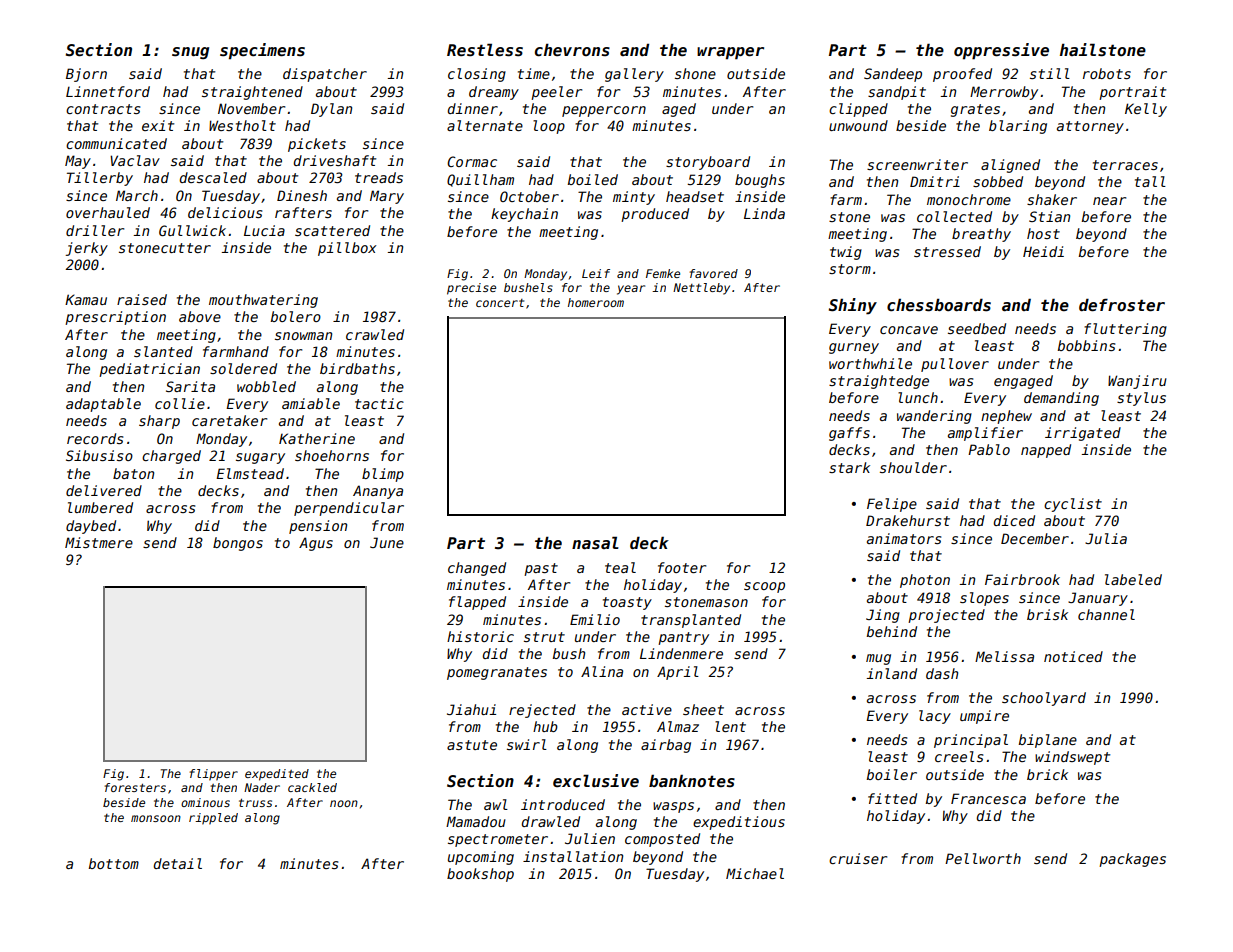 This page has height=952, width=1233. Describe the element at coordinates (755, 873) in the page. I see `Michael` at that location.
